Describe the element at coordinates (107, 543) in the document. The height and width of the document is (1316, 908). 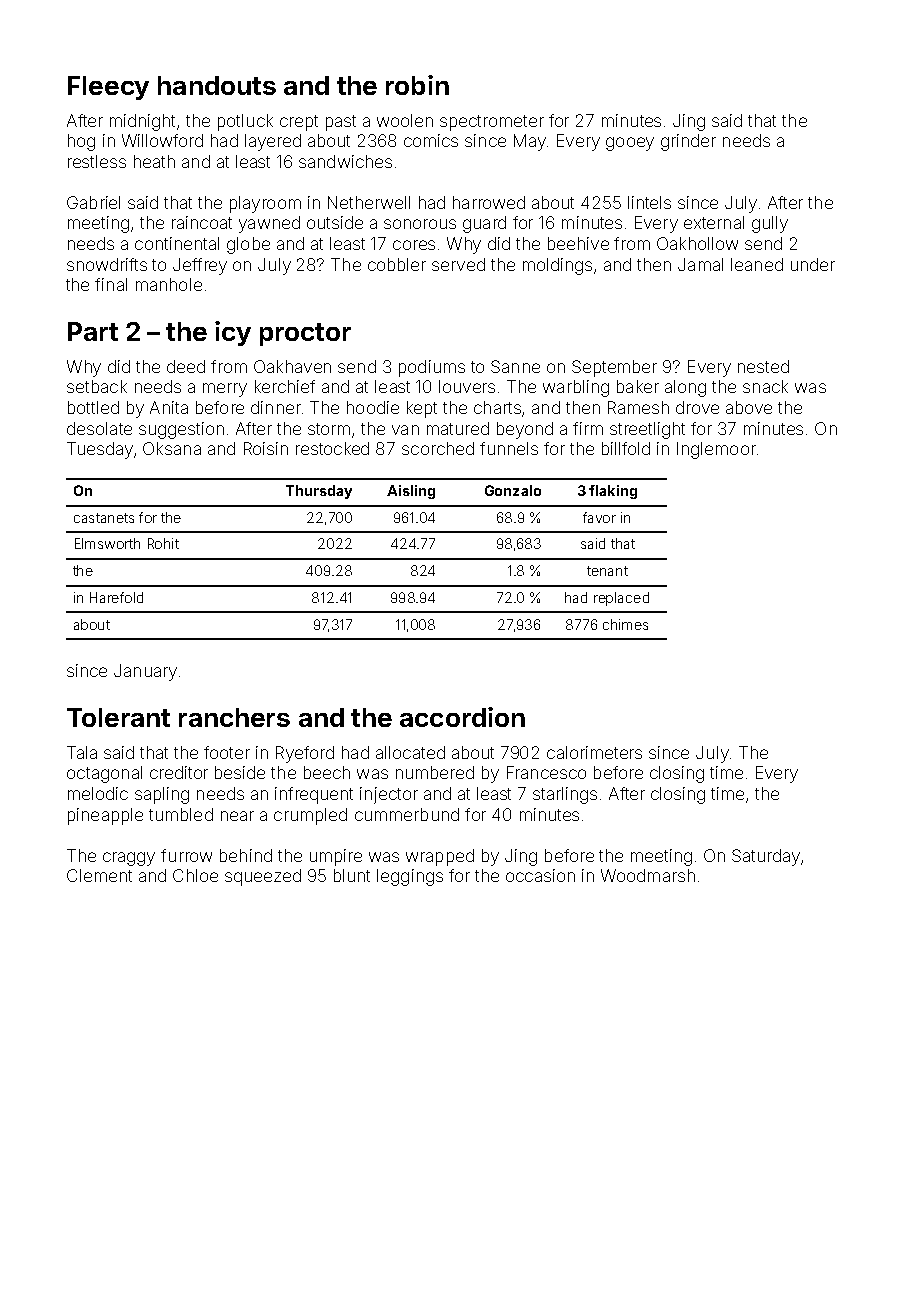
I see `Elmsworth` at that location.
